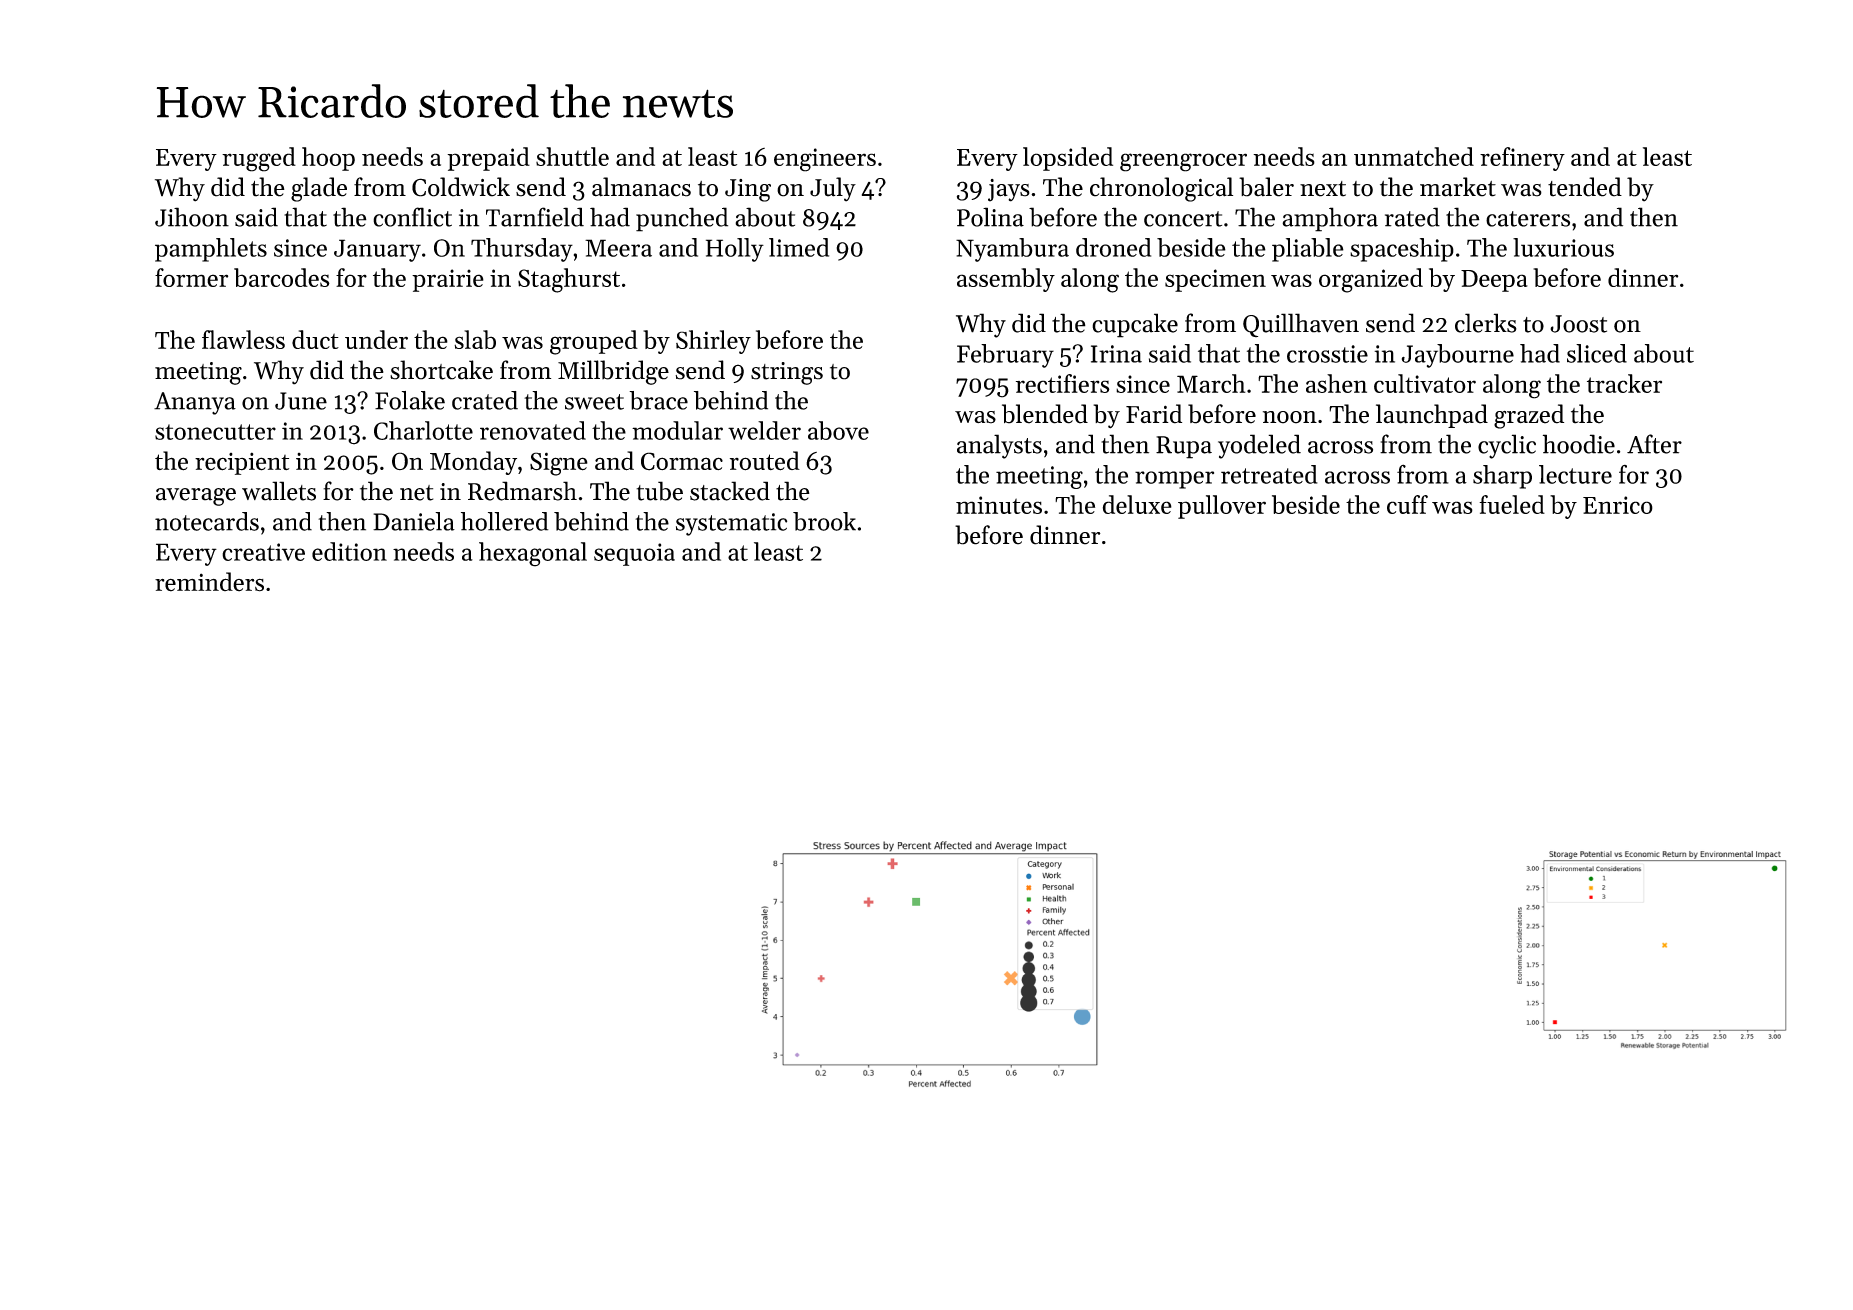  What do you see at coordinates (209, 582) in the screenshot?
I see `reminders` at bounding box center [209, 582].
